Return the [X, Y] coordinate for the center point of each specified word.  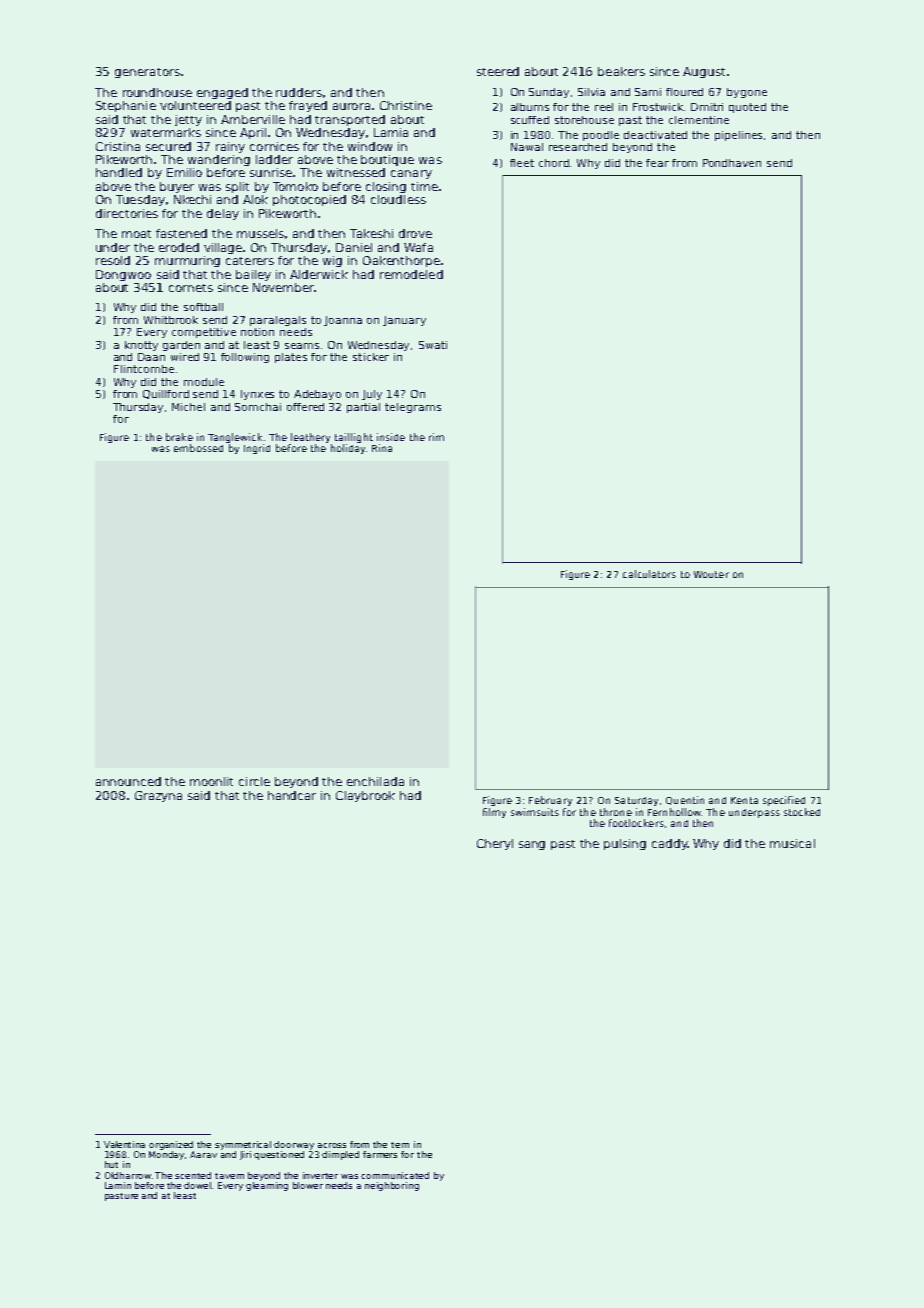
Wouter [711, 574]
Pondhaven [732, 163]
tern [400, 1145]
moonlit [211, 781]
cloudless [398, 199]
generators [147, 73]
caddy [669, 844]
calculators [649, 574]
